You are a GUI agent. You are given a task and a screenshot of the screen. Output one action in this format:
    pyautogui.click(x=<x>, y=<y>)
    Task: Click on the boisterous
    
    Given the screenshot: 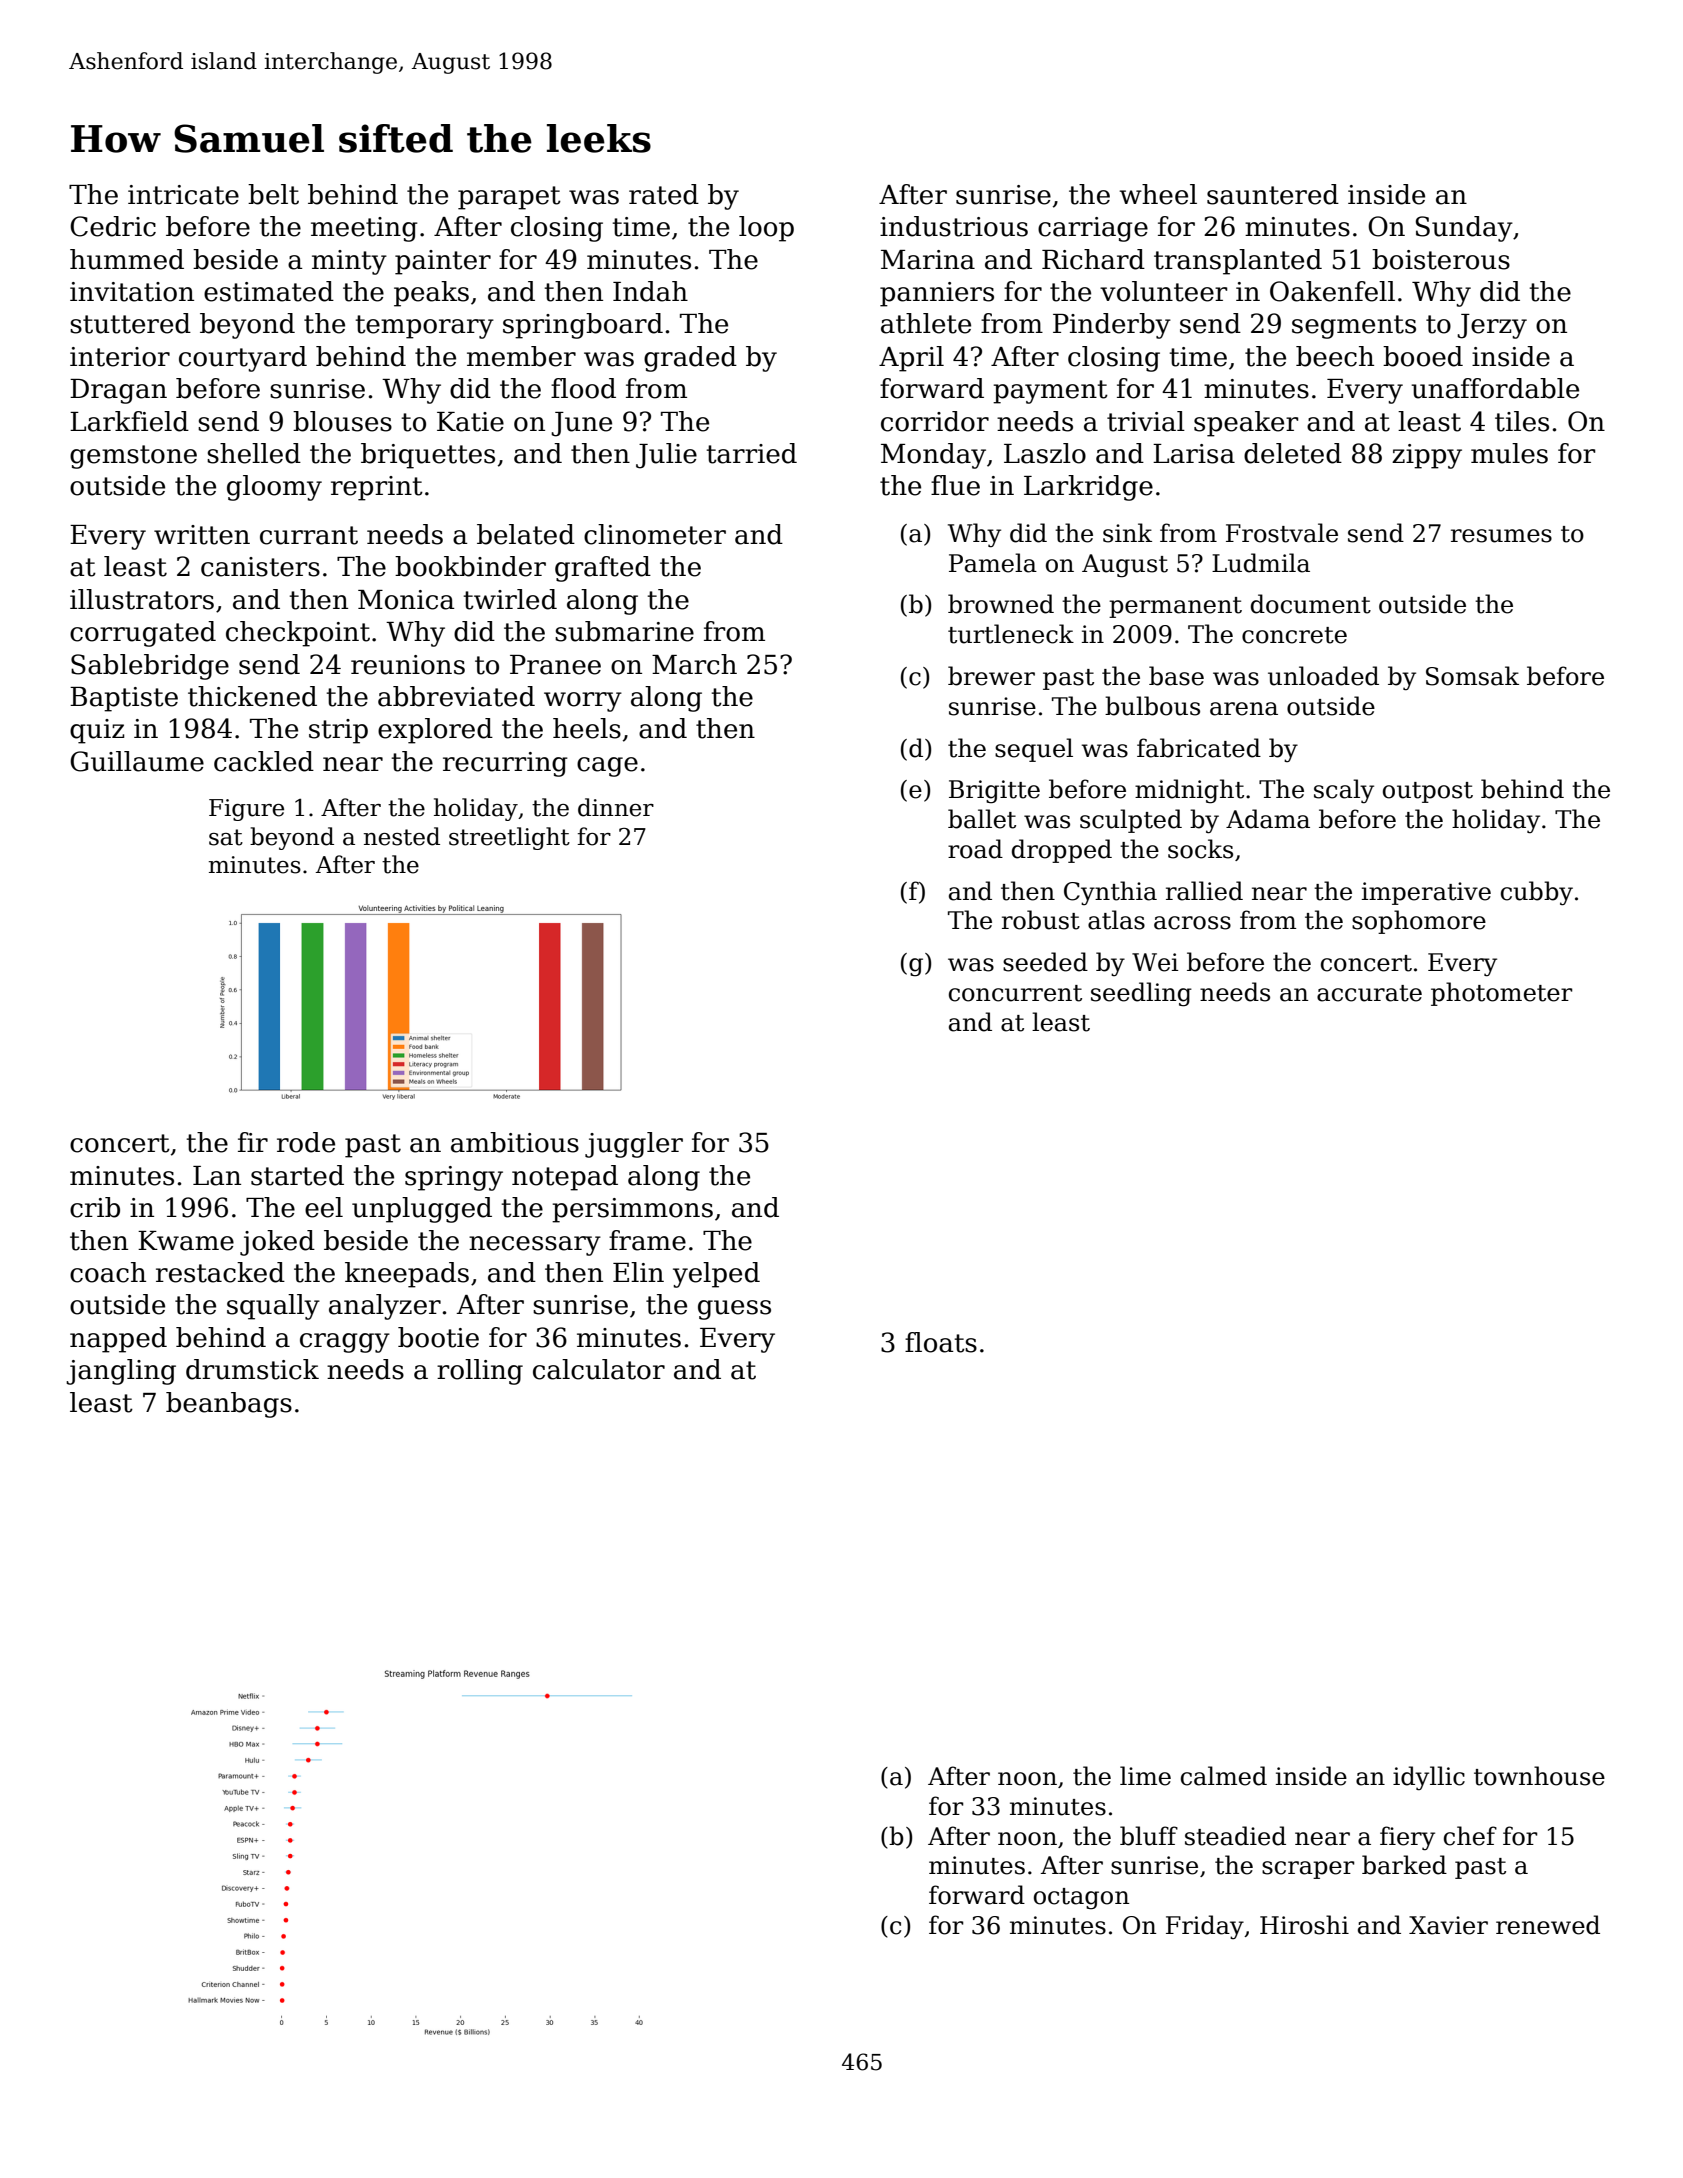 What is the action you would take?
    pyautogui.click(x=1441, y=259)
